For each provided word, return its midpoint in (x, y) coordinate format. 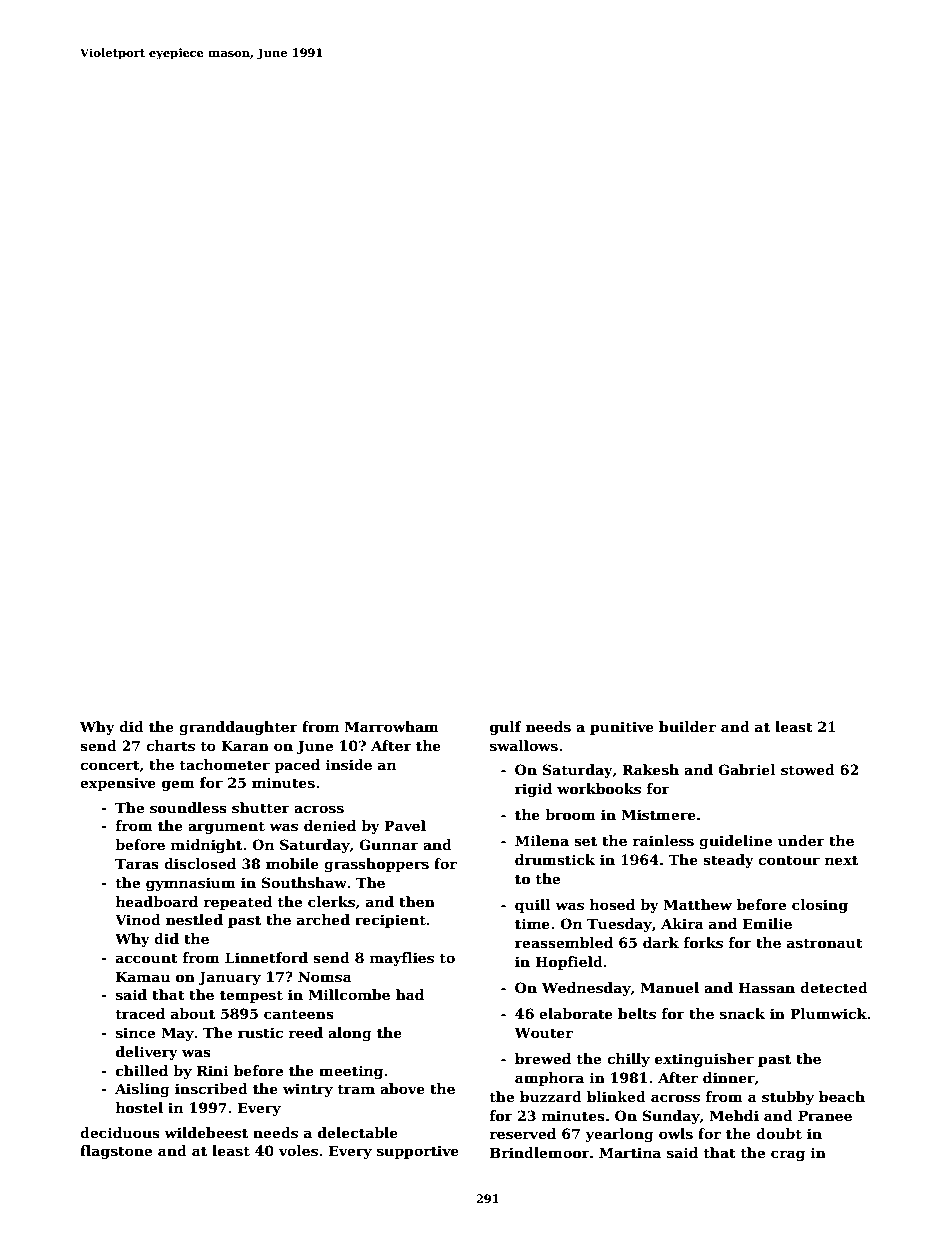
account (147, 958)
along (350, 1034)
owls (676, 1133)
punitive (622, 728)
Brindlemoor (540, 1152)
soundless (188, 807)
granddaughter (238, 728)
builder (687, 726)
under (801, 840)
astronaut (825, 943)
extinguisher (704, 1060)
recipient (390, 921)
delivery (147, 1053)
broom (570, 814)
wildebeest (206, 1132)
